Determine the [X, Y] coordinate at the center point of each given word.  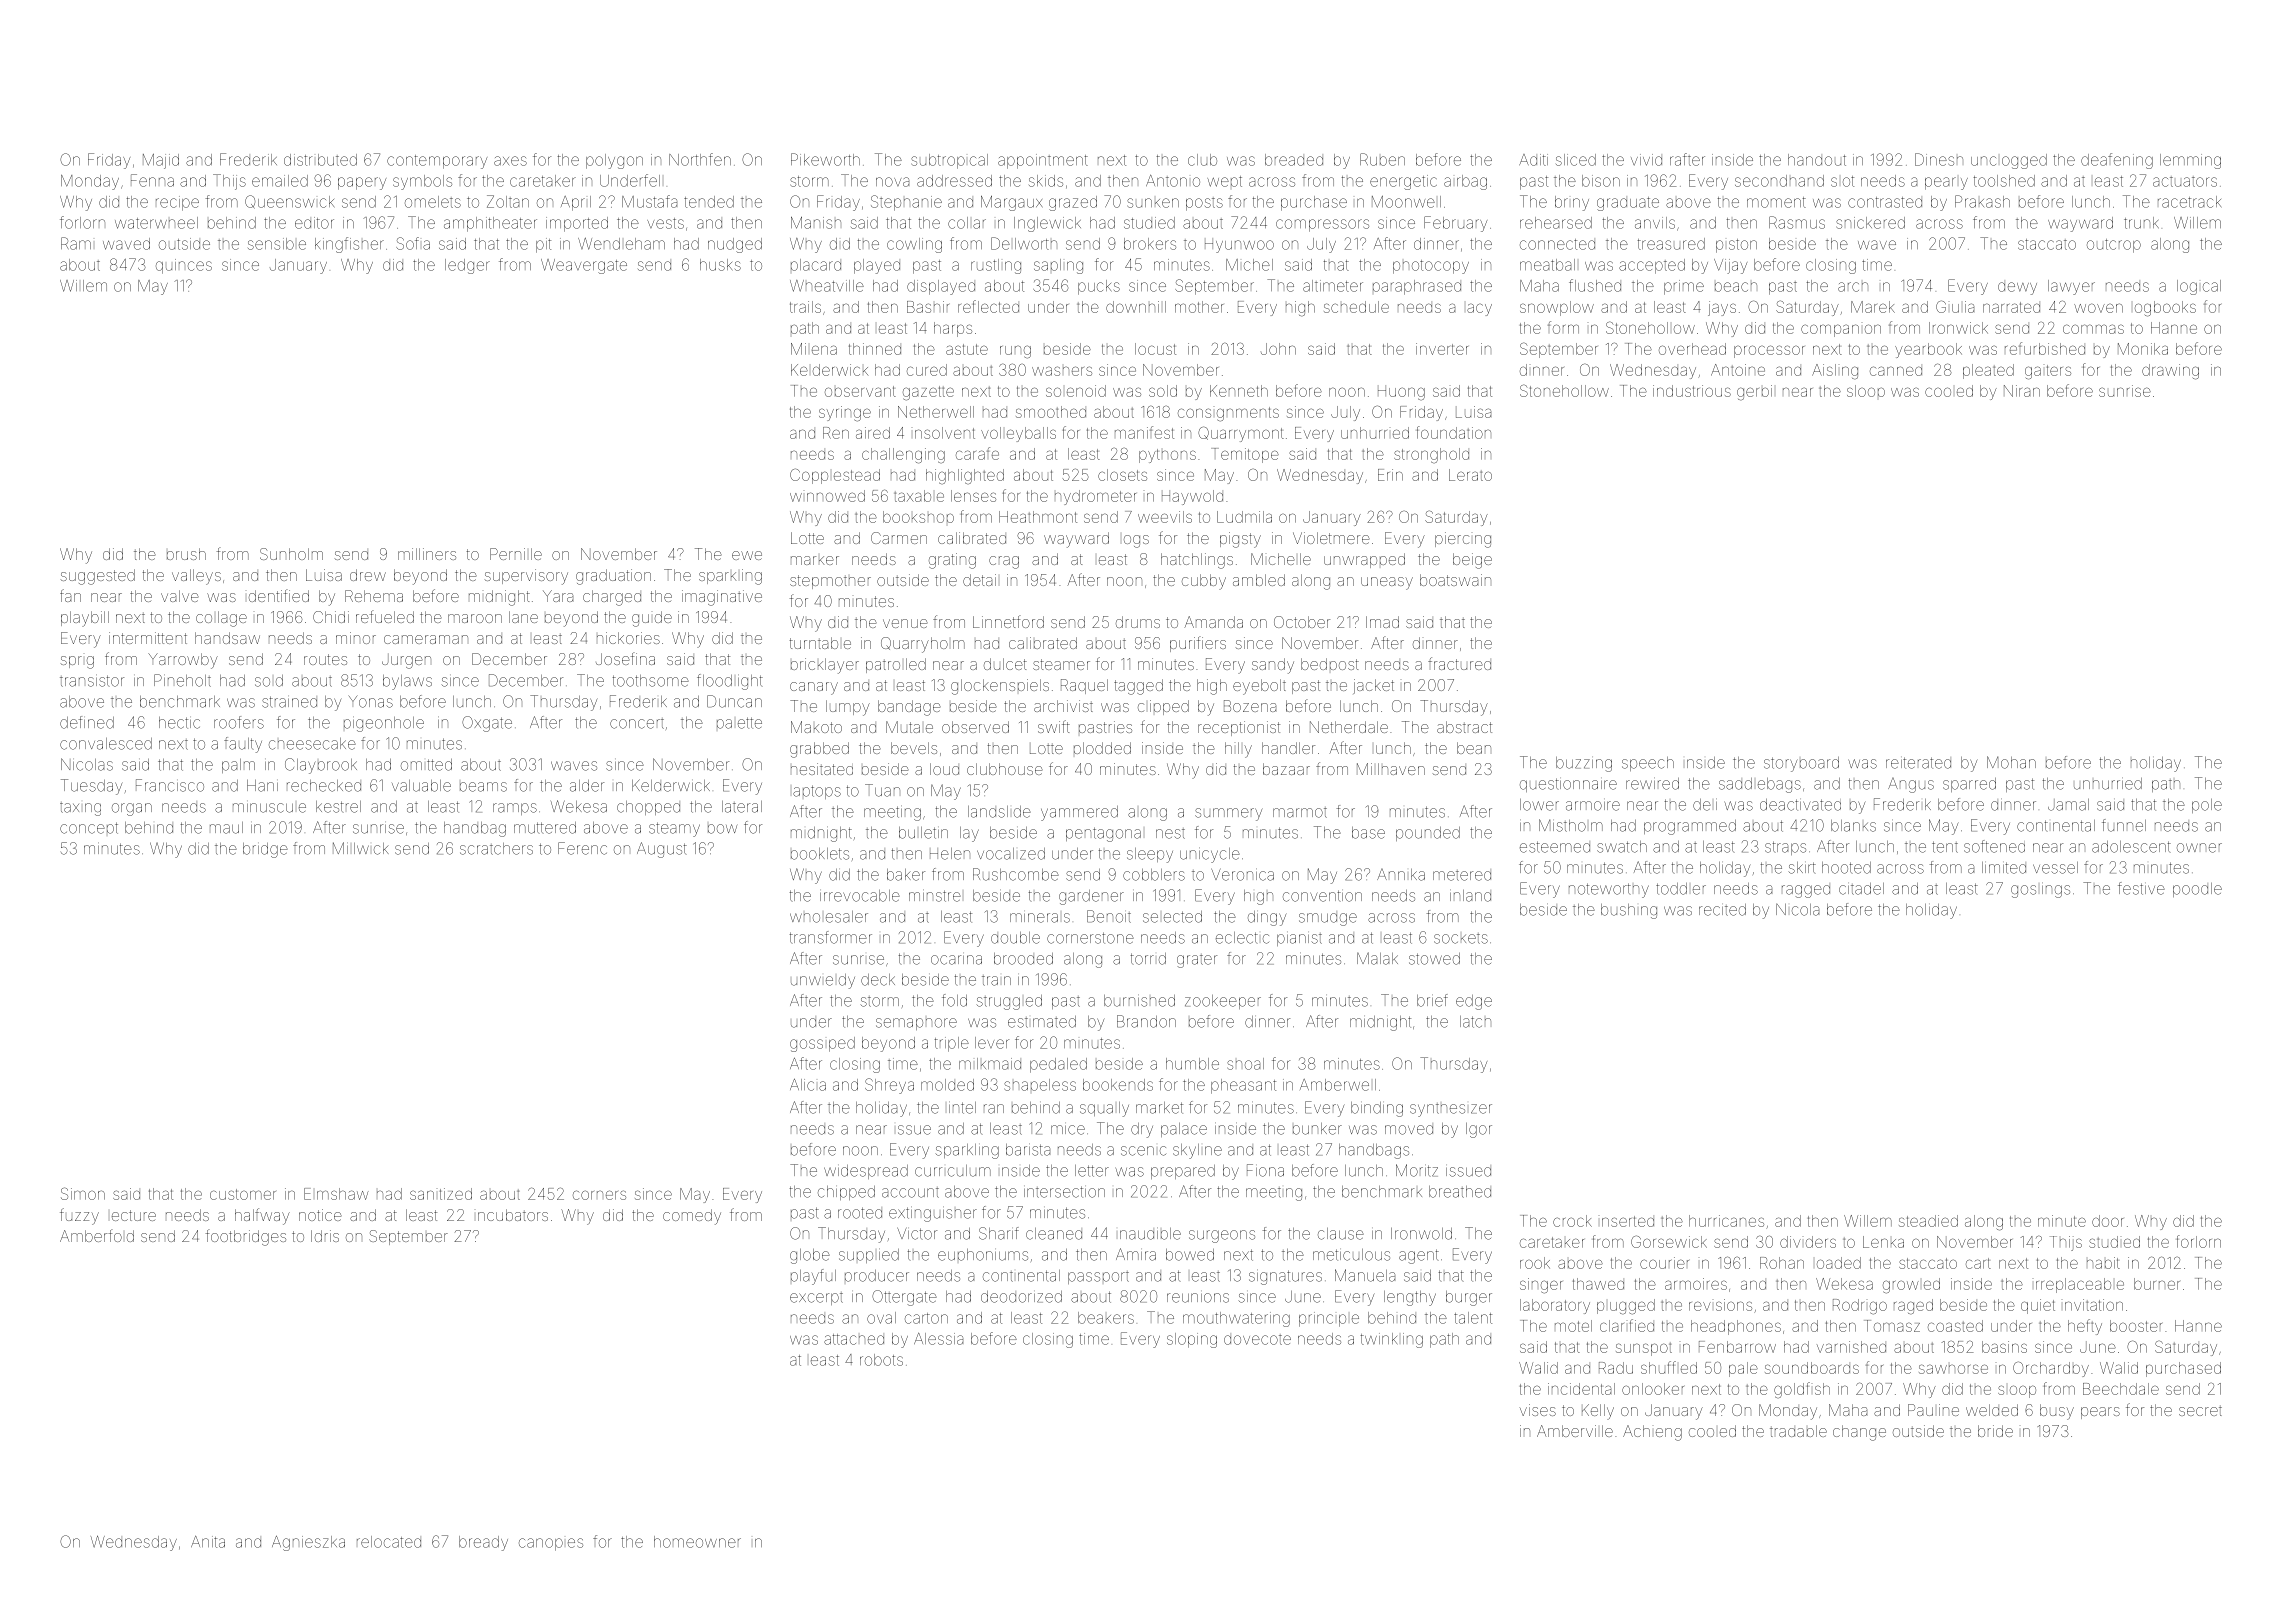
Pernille [516, 554]
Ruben [1382, 159]
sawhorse [1953, 1369]
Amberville [1575, 1431]
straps [1785, 848]
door [2108, 1221]
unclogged [2009, 161]
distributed [320, 160]
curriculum [953, 1171]
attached [854, 1339]
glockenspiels [1000, 687]
